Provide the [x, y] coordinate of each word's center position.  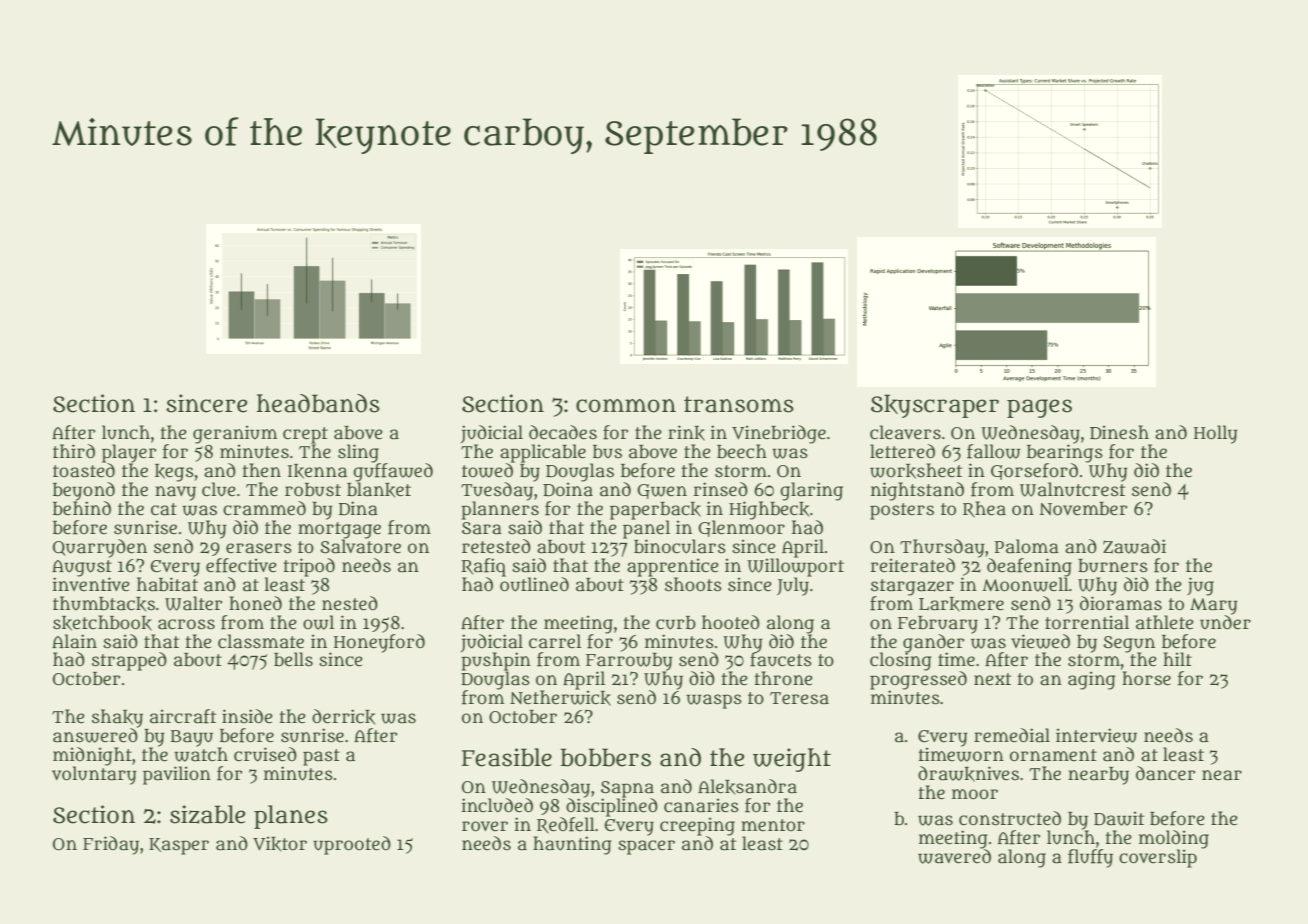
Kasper [179, 846]
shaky [117, 718]
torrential [1087, 622]
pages [1039, 408]
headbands [318, 403]
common [626, 406]
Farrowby [629, 662]
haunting [572, 845]
